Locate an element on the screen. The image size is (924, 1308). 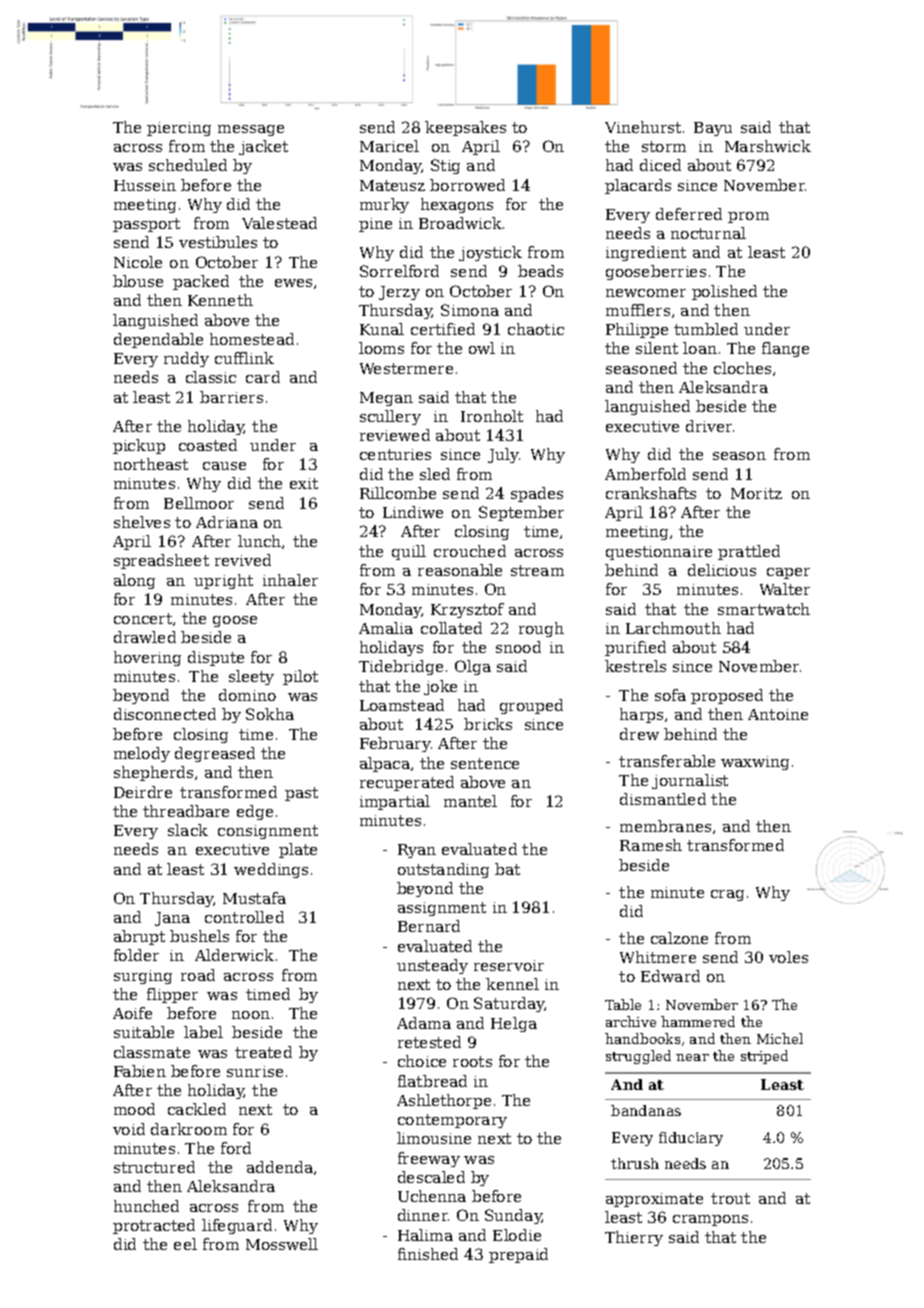
stream is located at coordinates (537, 570).
